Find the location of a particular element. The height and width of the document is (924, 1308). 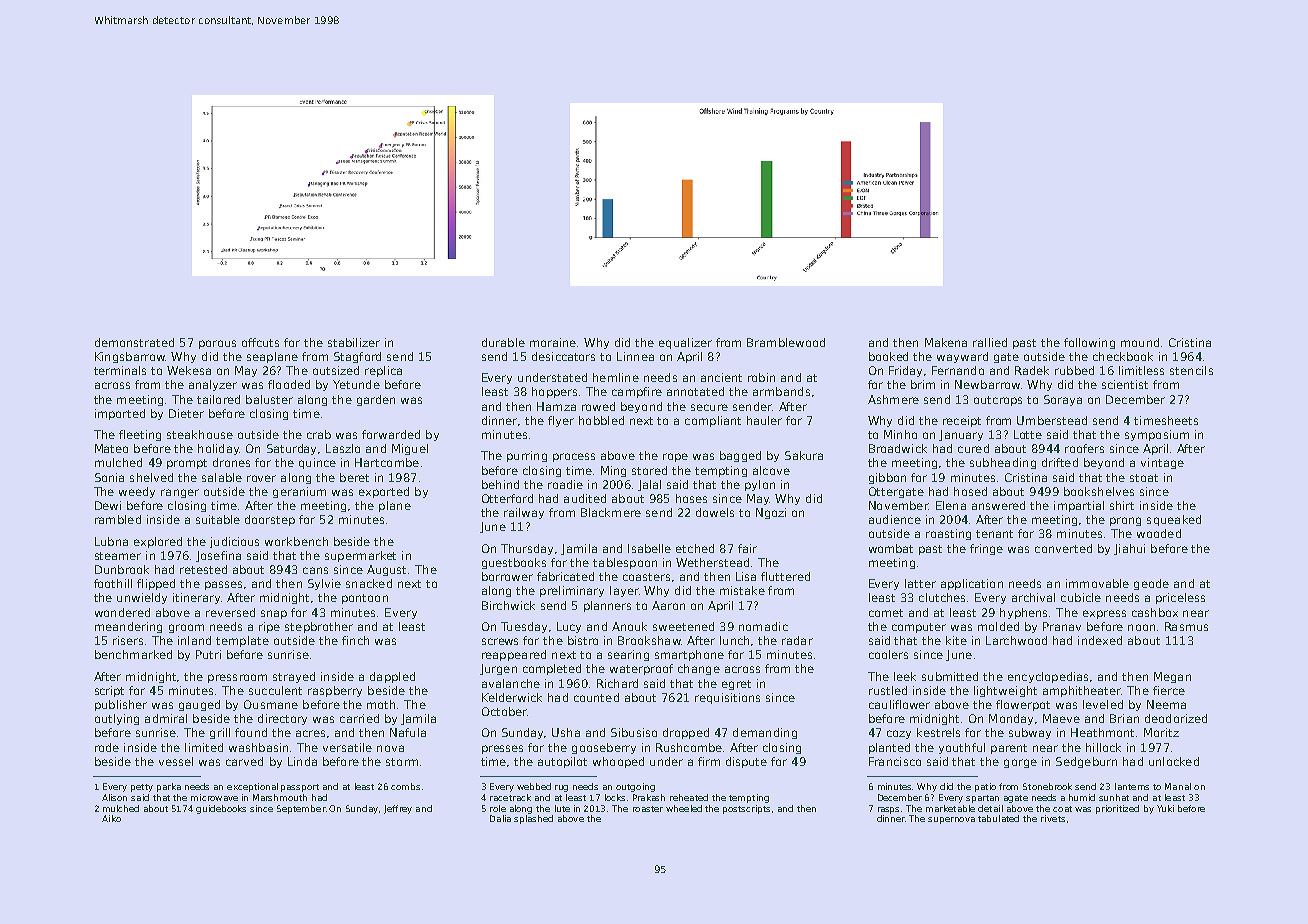

roadie is located at coordinates (565, 484).
